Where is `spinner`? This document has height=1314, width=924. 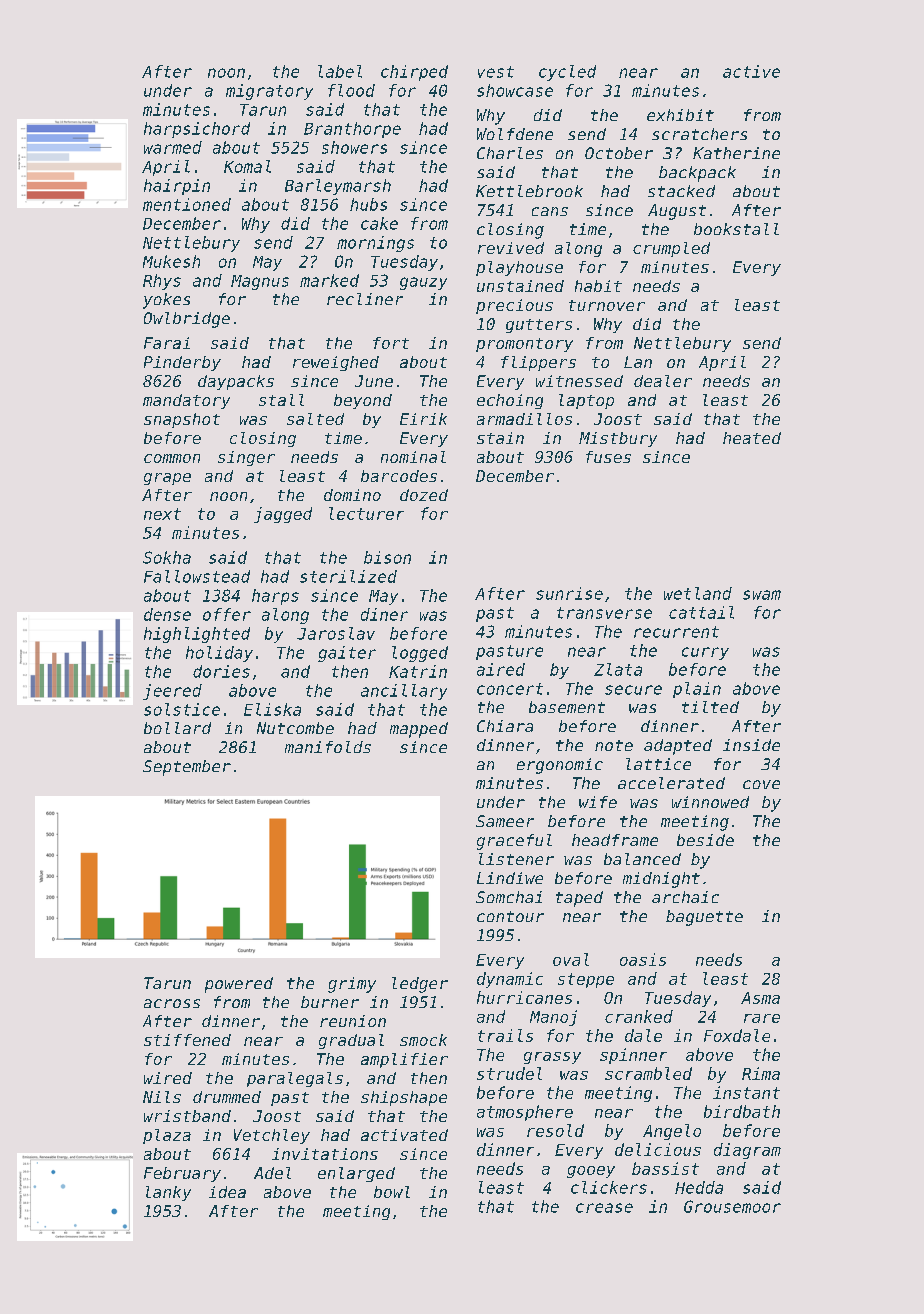
spinner is located at coordinates (633, 1056).
